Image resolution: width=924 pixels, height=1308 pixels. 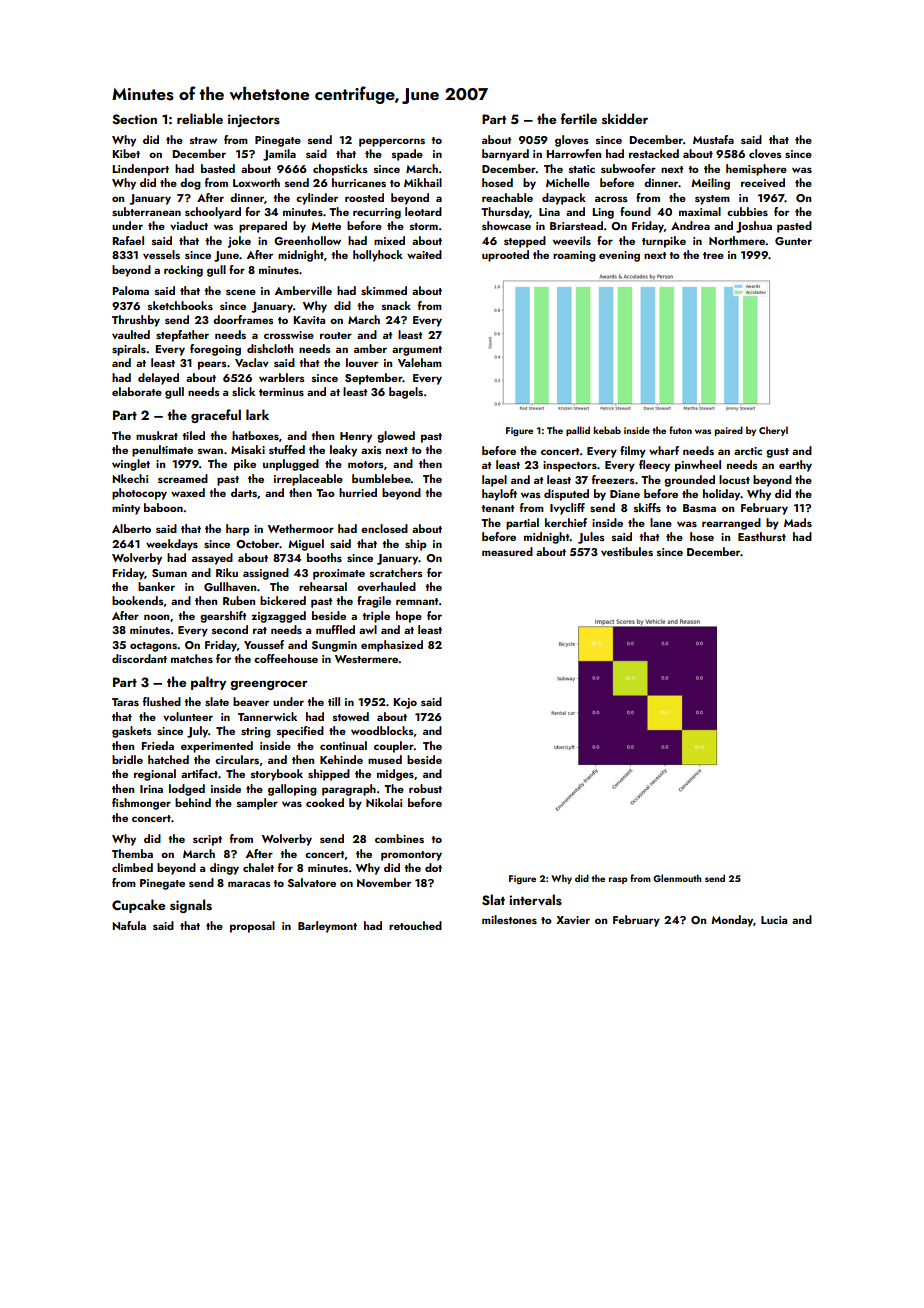 What do you see at coordinates (312, 882) in the screenshot?
I see `Salvatore` at bounding box center [312, 882].
